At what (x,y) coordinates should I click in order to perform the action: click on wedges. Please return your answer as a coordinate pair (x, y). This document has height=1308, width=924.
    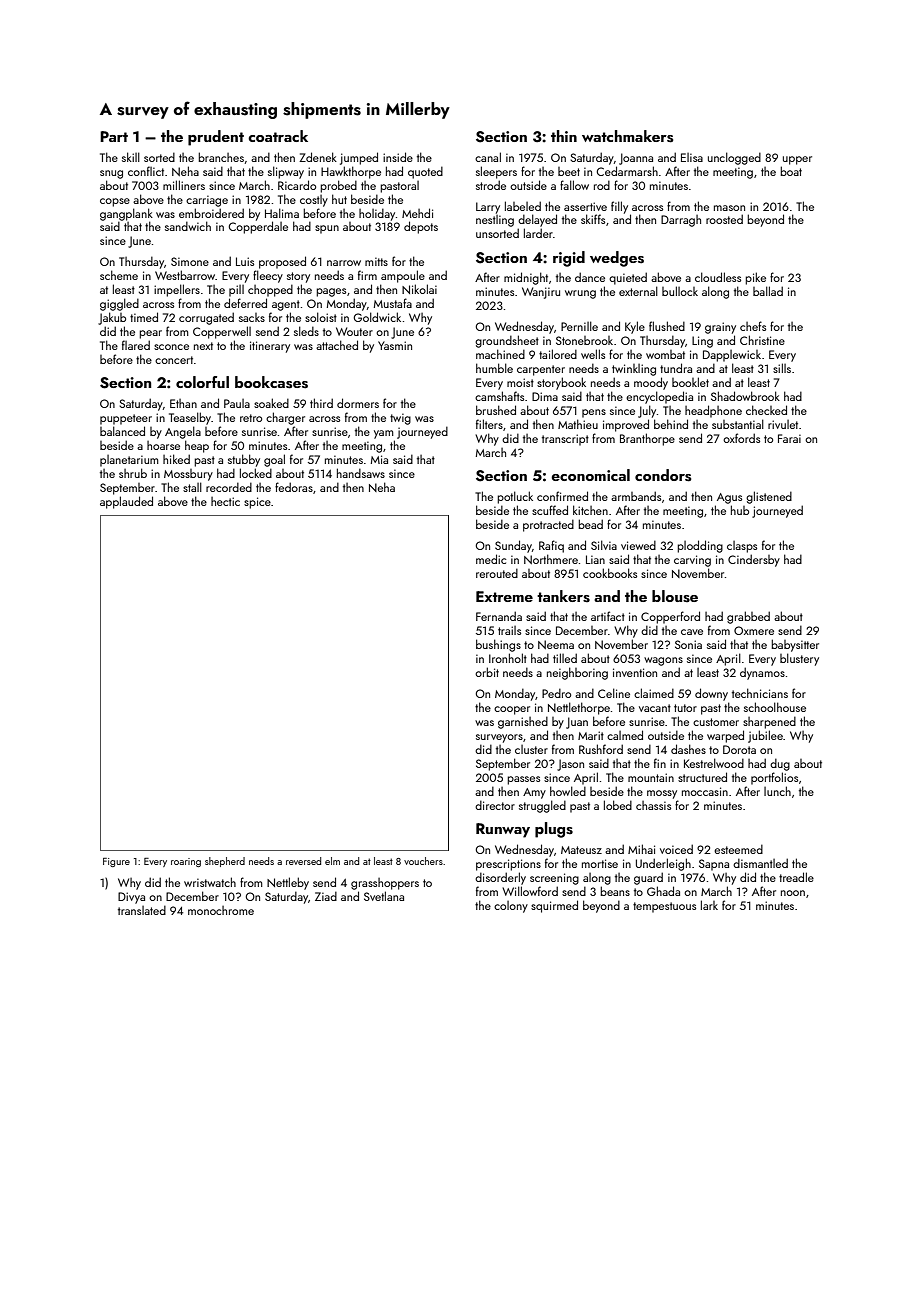
    Looking at the image, I should click on (617, 259).
